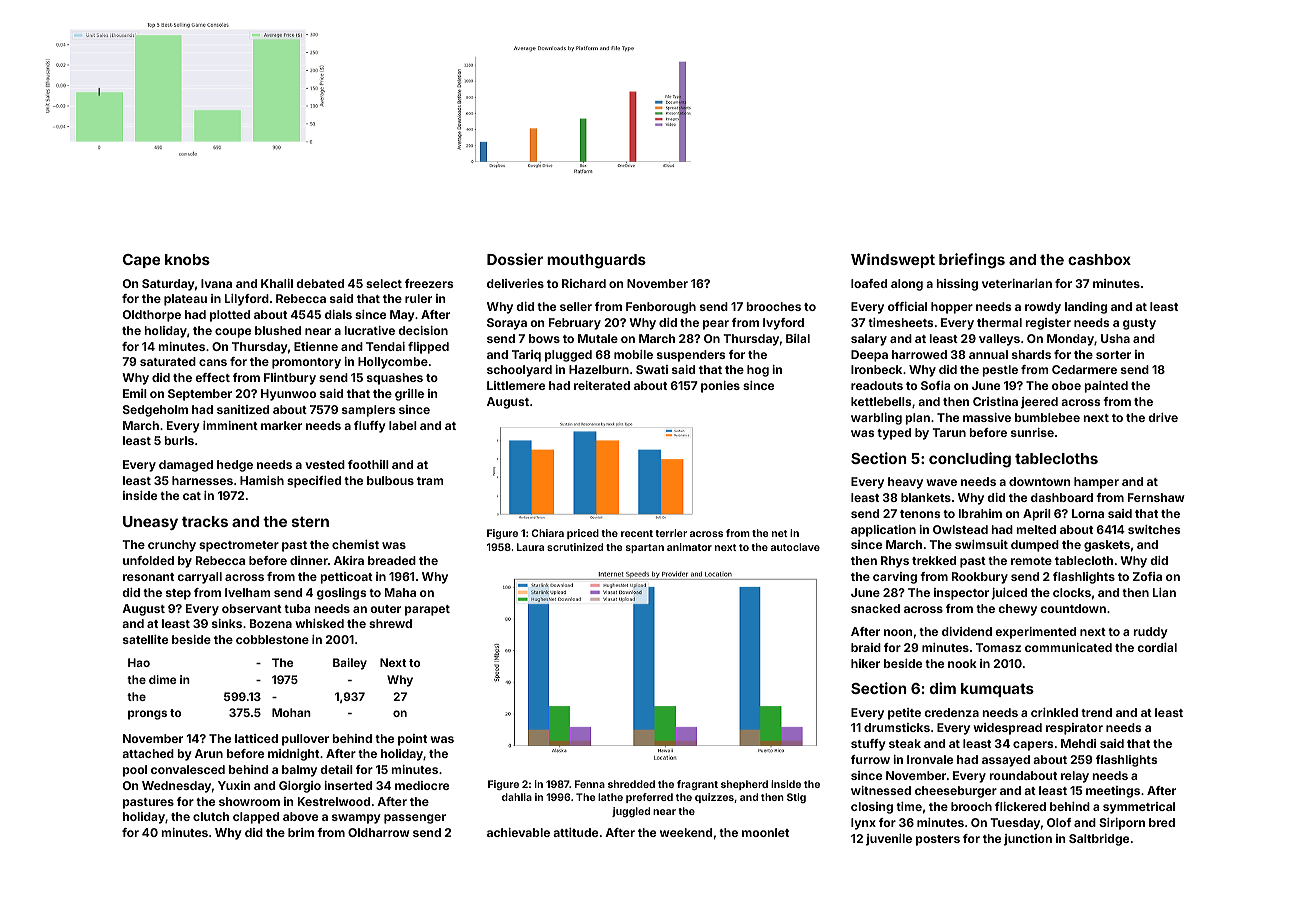 The width and height of the document is (1308, 924). What do you see at coordinates (575, 547) in the document?
I see `scrutinized` at bounding box center [575, 547].
